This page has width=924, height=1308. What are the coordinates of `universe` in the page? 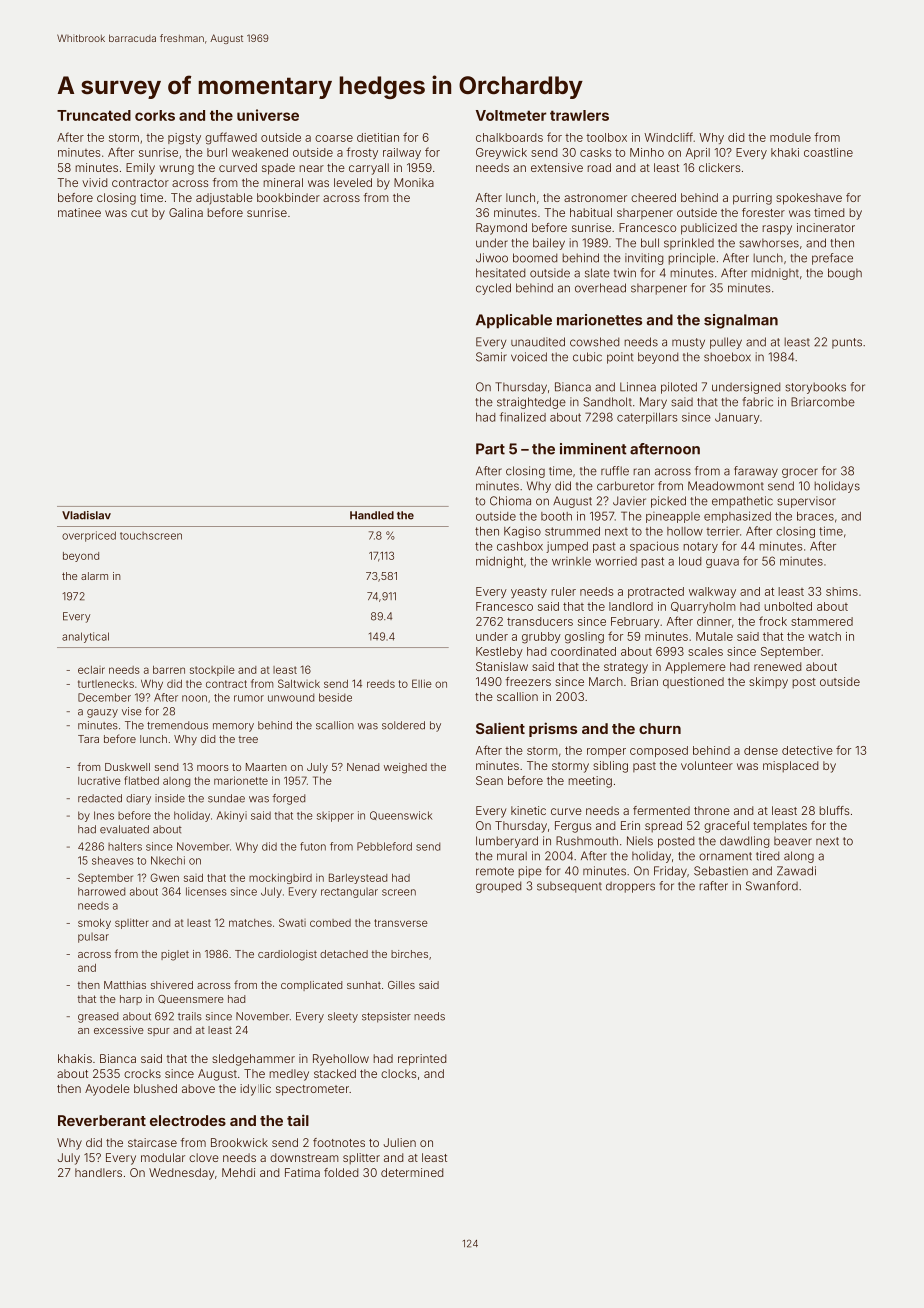 It's located at (268, 115).
